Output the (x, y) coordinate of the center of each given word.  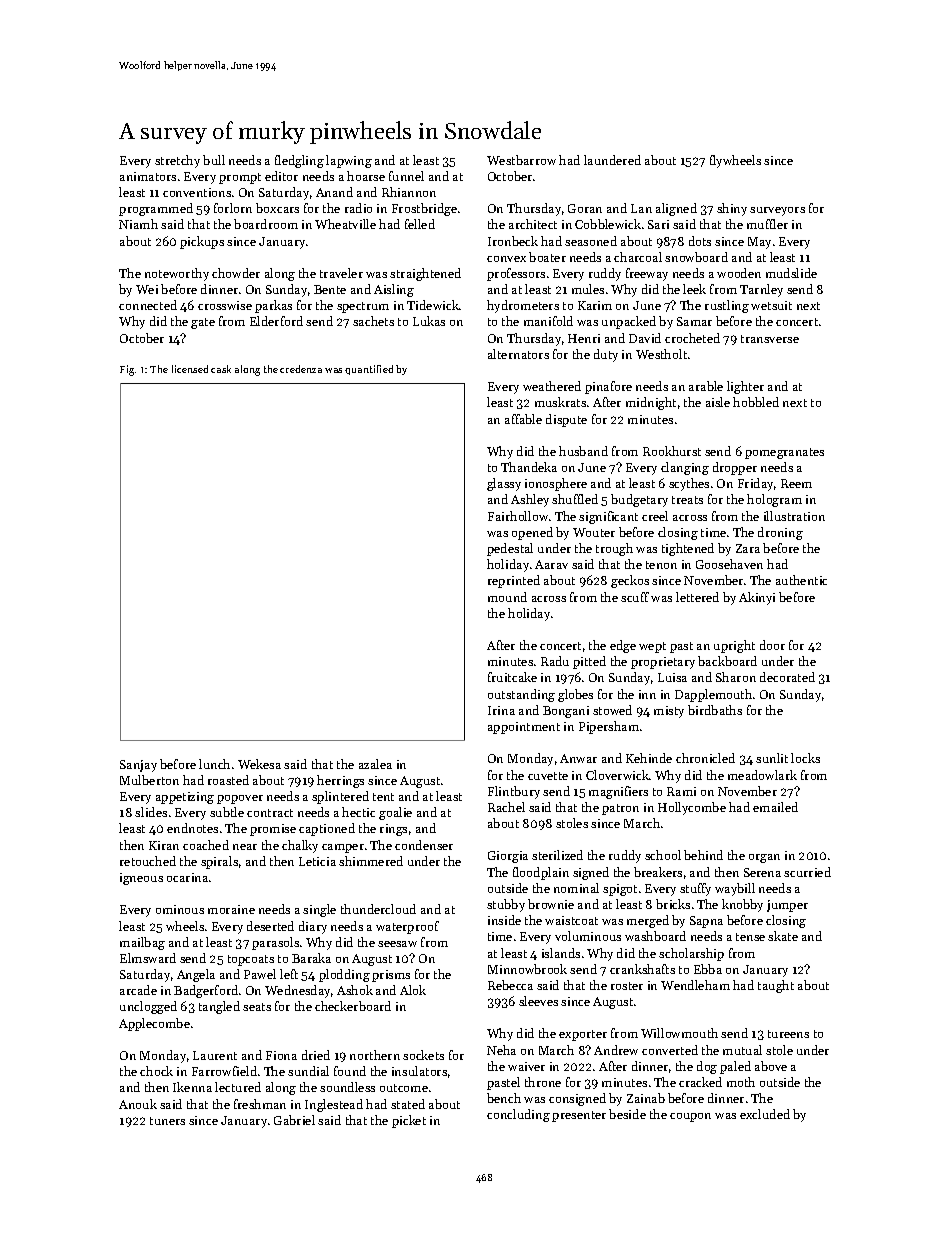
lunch (214, 764)
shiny (732, 209)
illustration (794, 516)
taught (776, 986)
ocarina (187, 877)
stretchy (177, 161)
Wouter (594, 532)
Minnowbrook (527, 969)
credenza (301, 369)
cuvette (548, 776)
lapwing (349, 161)
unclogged (148, 1007)
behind (703, 855)
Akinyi (757, 598)
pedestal (510, 549)
